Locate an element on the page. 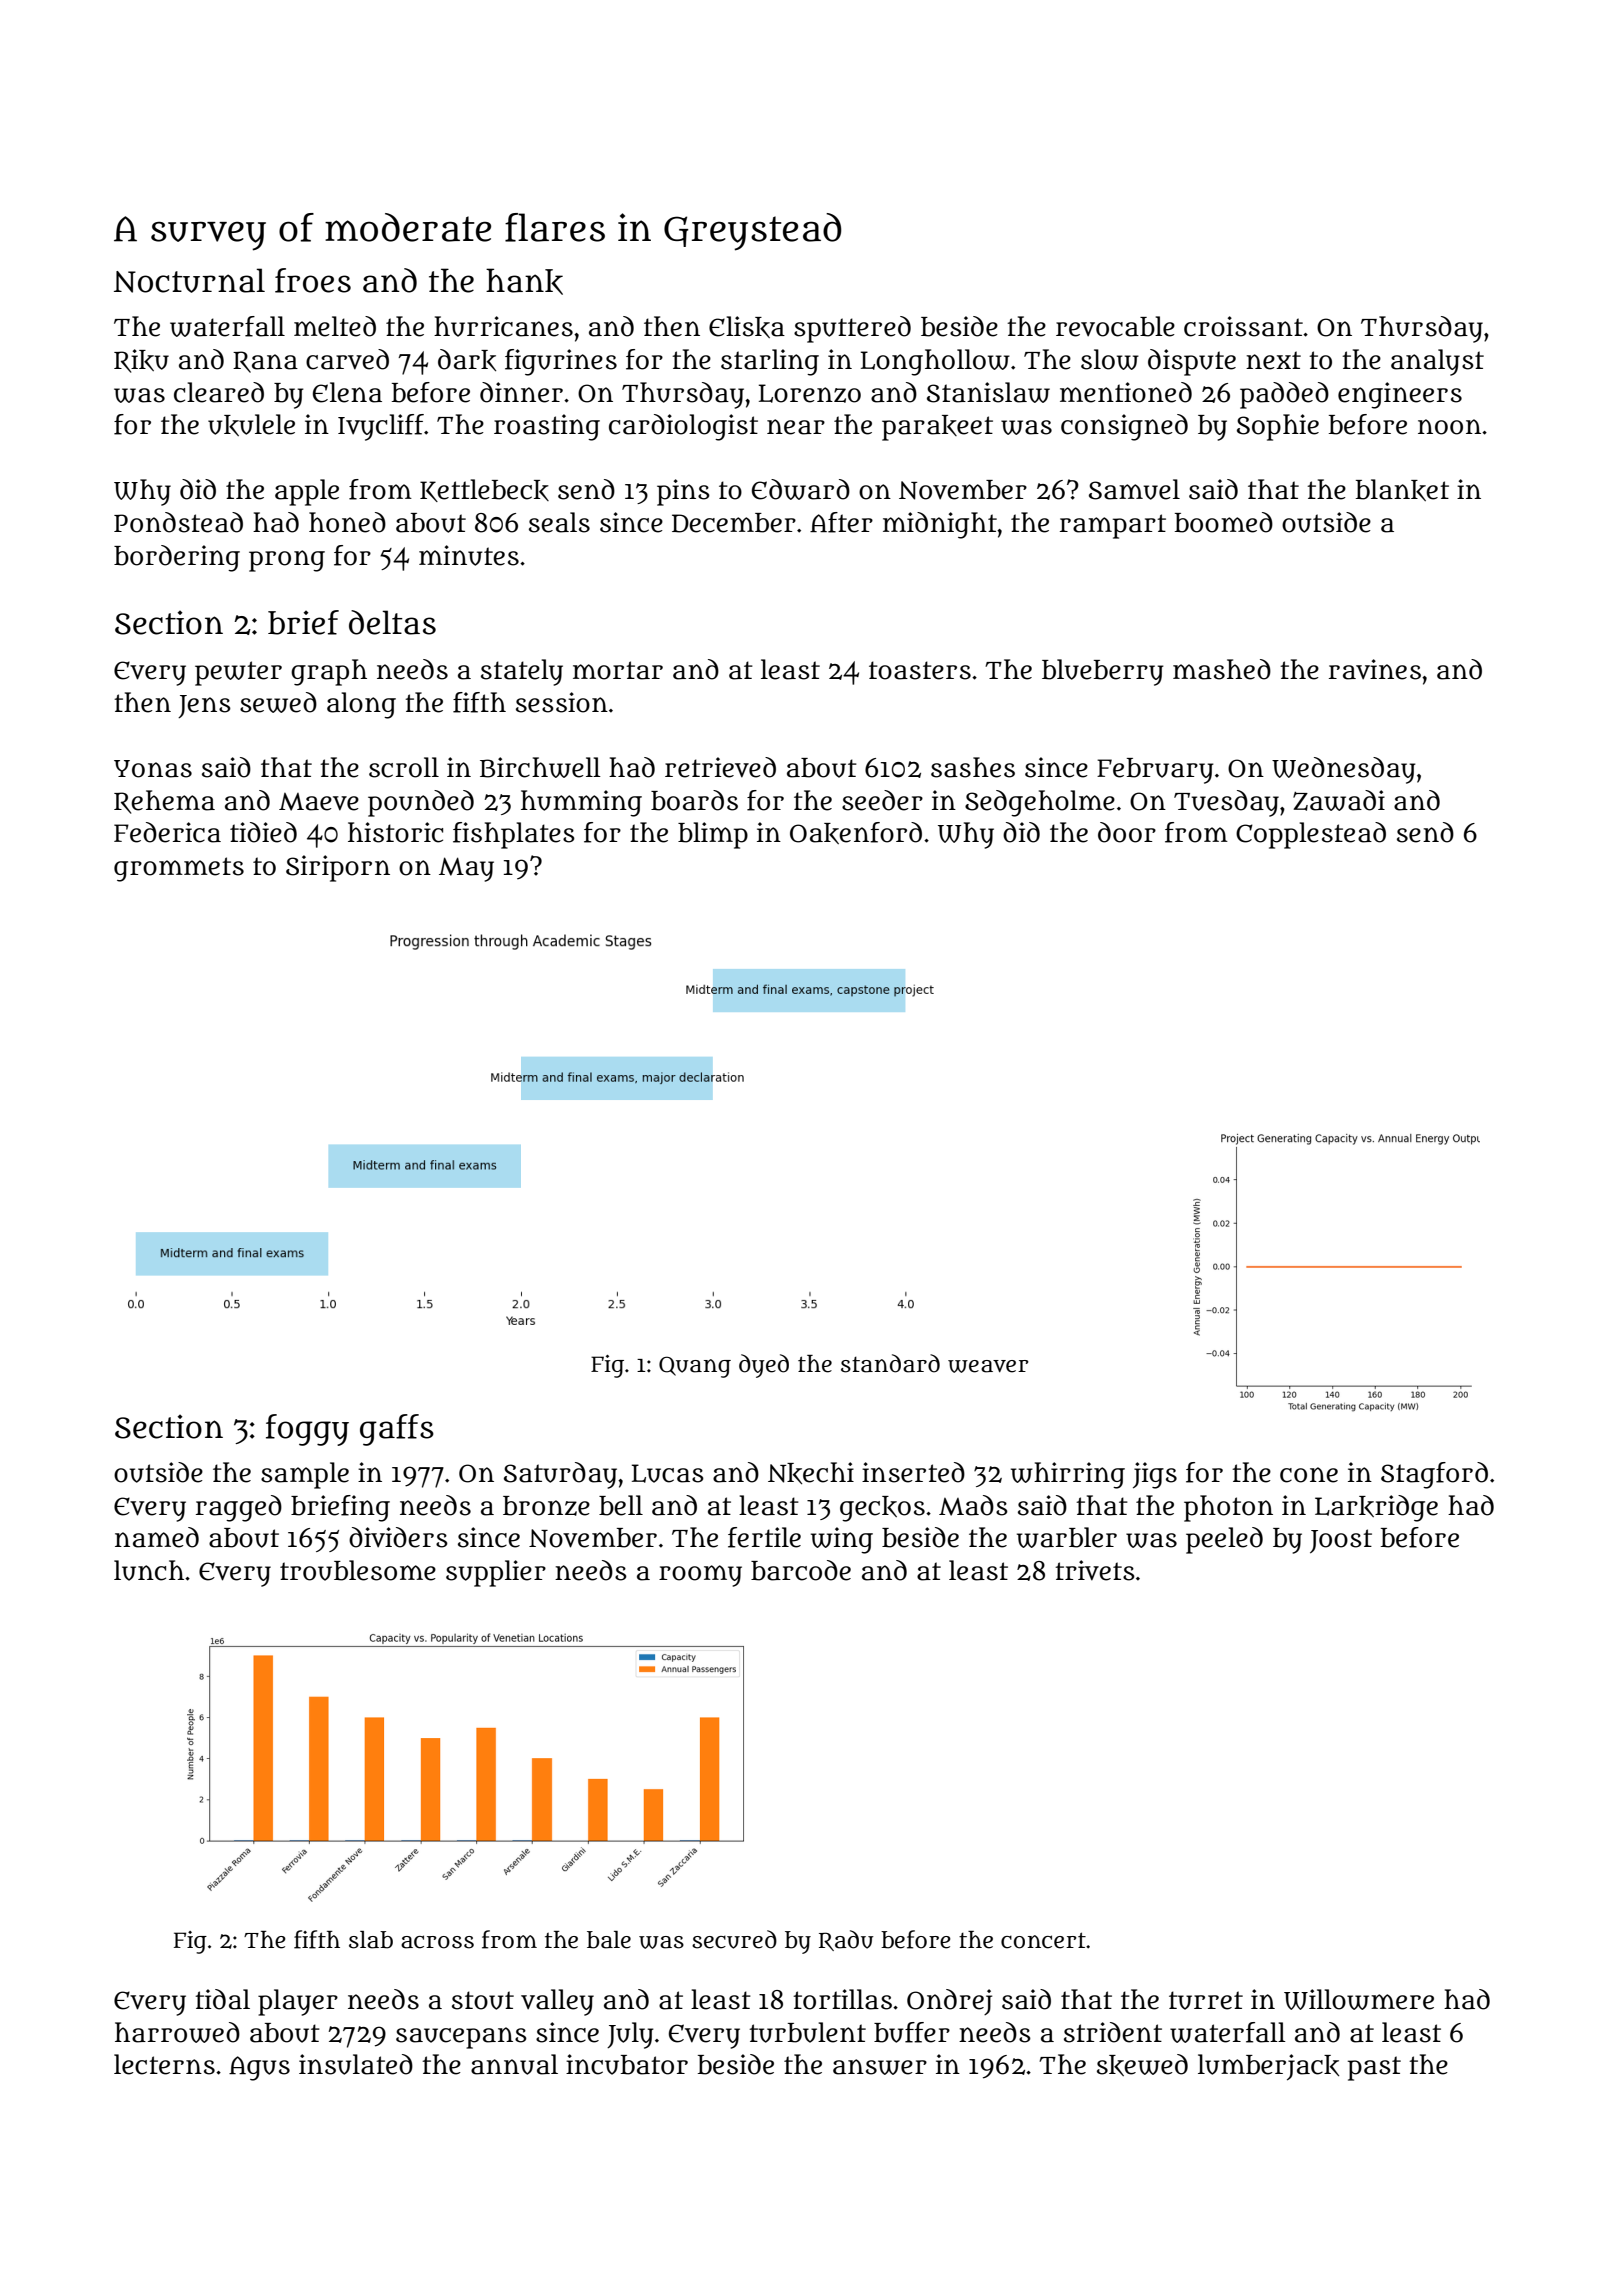  tortillas is located at coordinates (842, 1999).
